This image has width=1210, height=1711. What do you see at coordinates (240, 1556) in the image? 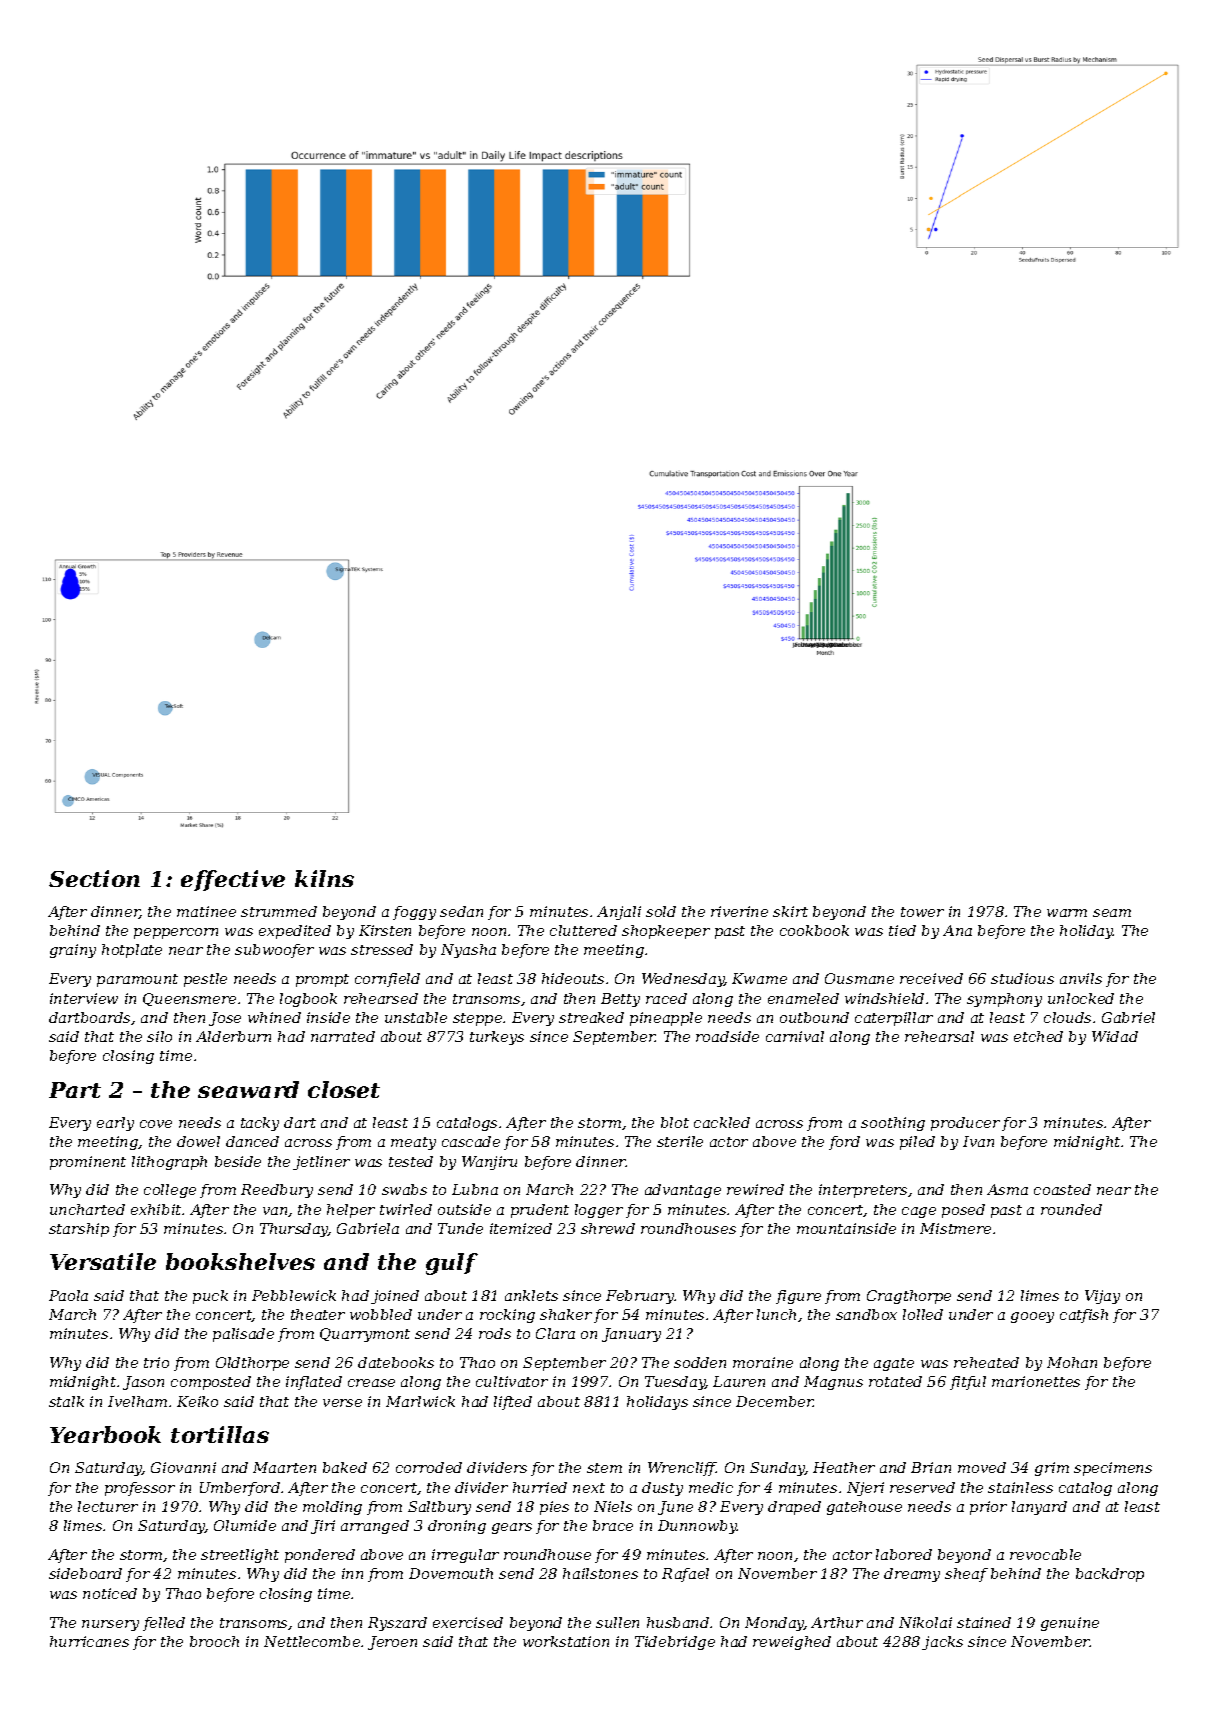
I see `streetlight` at bounding box center [240, 1556].
